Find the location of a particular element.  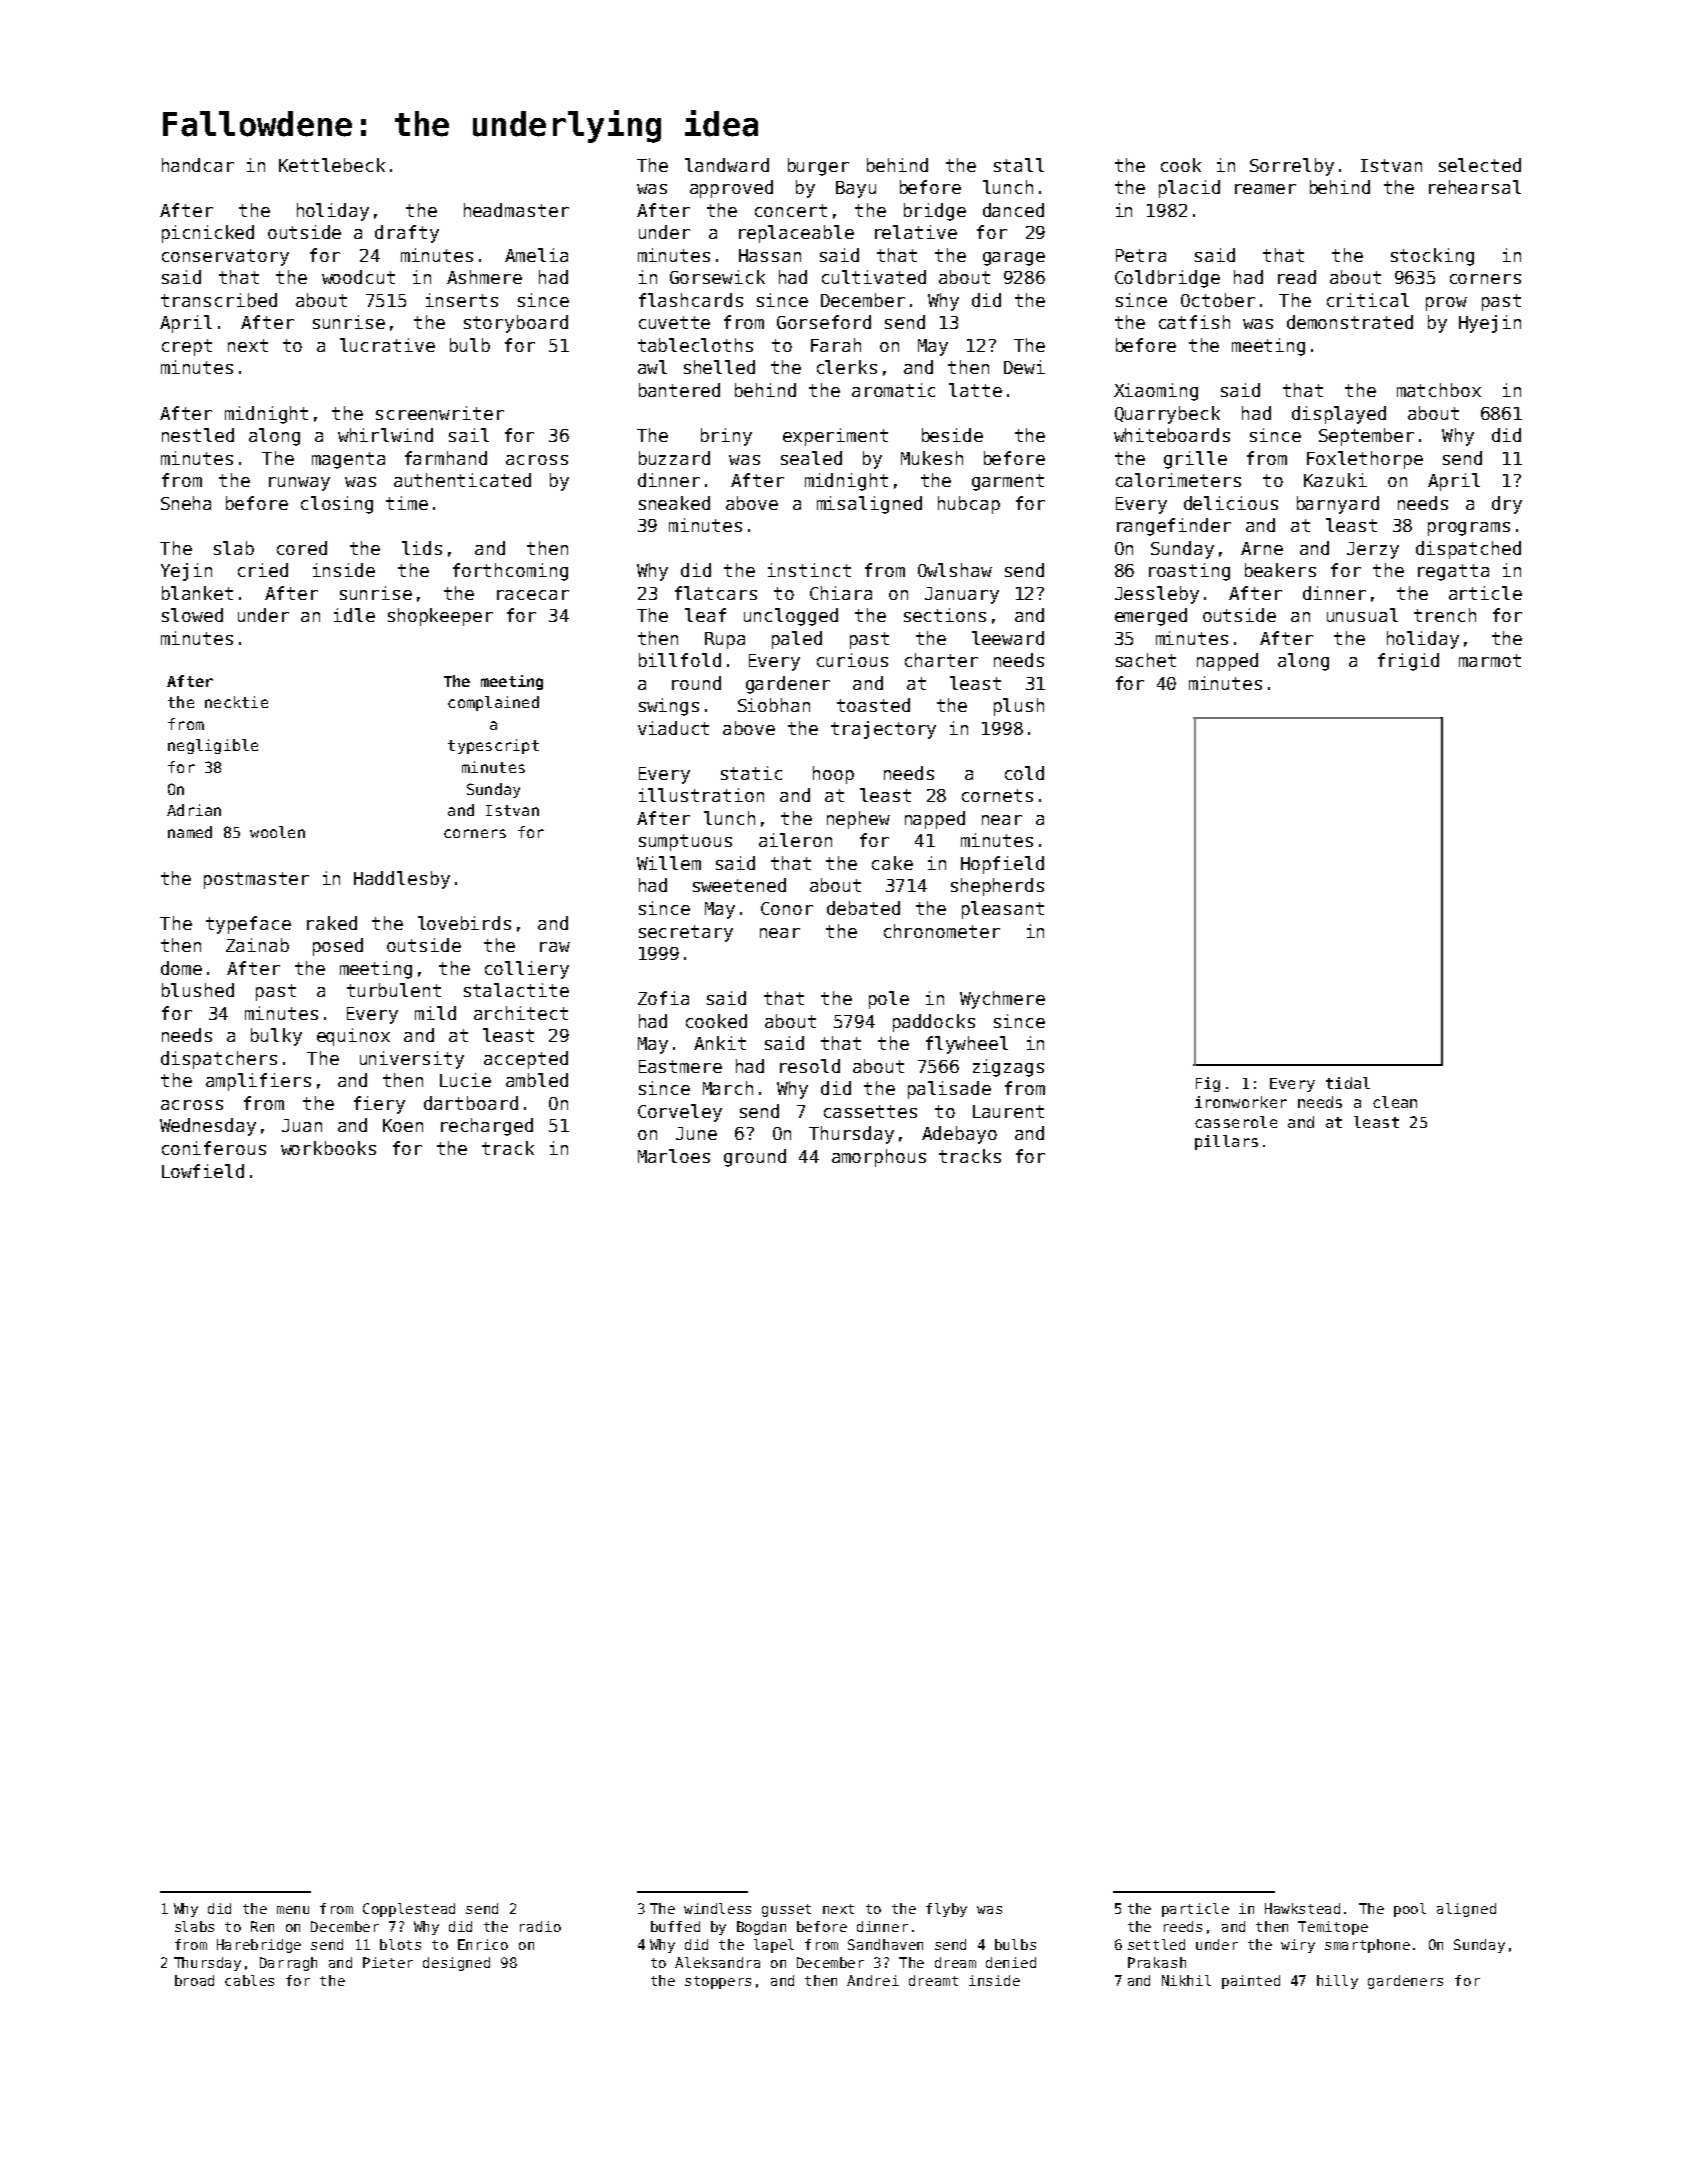

closing is located at coordinates (337, 505).
